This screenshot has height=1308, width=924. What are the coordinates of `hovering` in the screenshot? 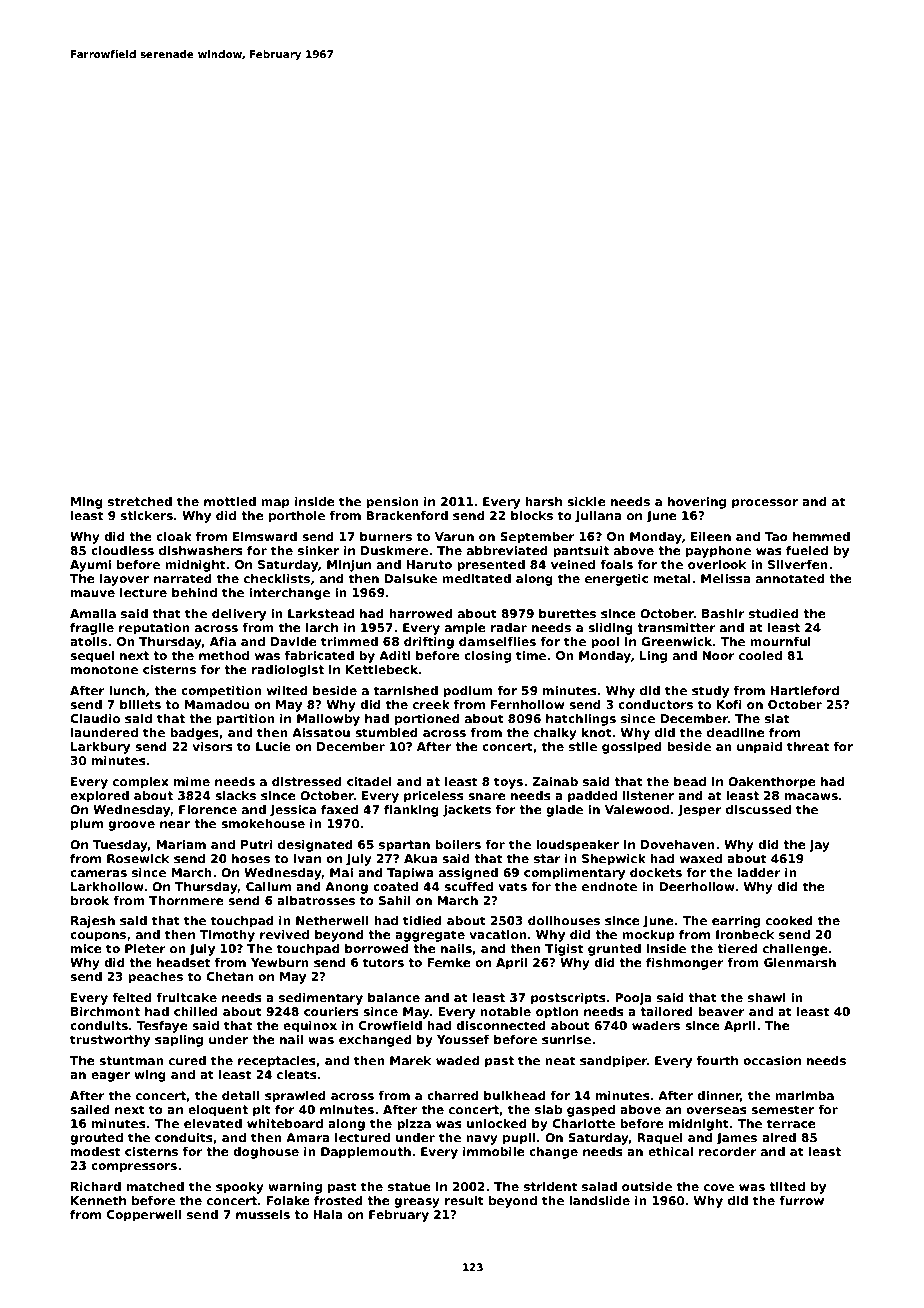 It's located at (697, 503).
